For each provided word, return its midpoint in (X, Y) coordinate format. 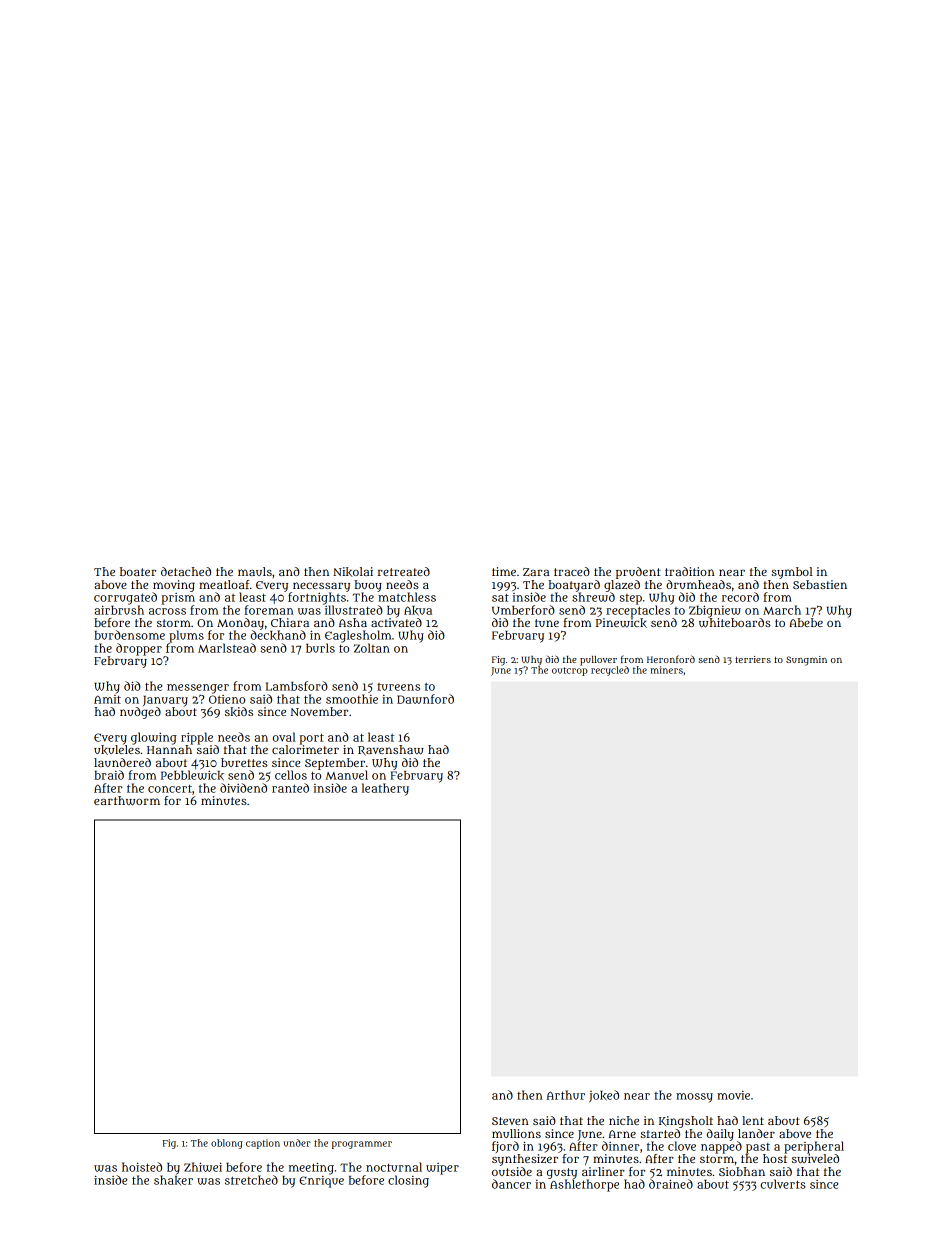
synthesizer (525, 1160)
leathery (385, 789)
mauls (255, 571)
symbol (792, 573)
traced (572, 571)
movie (733, 1095)
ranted (290, 788)
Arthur (566, 1095)
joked (604, 1096)
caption (263, 1144)
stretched (251, 1180)
